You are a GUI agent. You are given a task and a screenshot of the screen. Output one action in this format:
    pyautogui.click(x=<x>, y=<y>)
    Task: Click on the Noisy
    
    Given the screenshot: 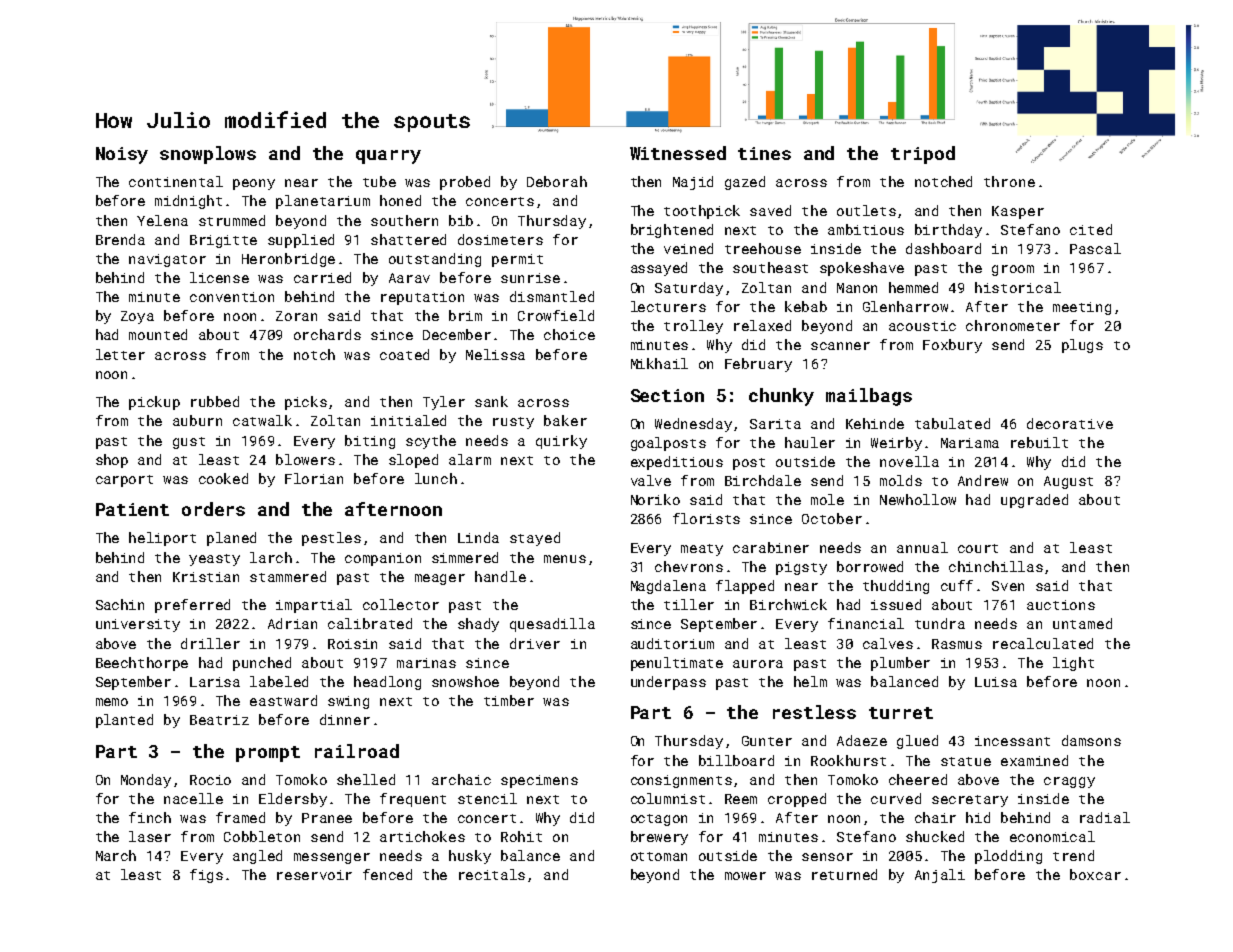 What is the action you would take?
    pyautogui.click(x=122, y=155)
